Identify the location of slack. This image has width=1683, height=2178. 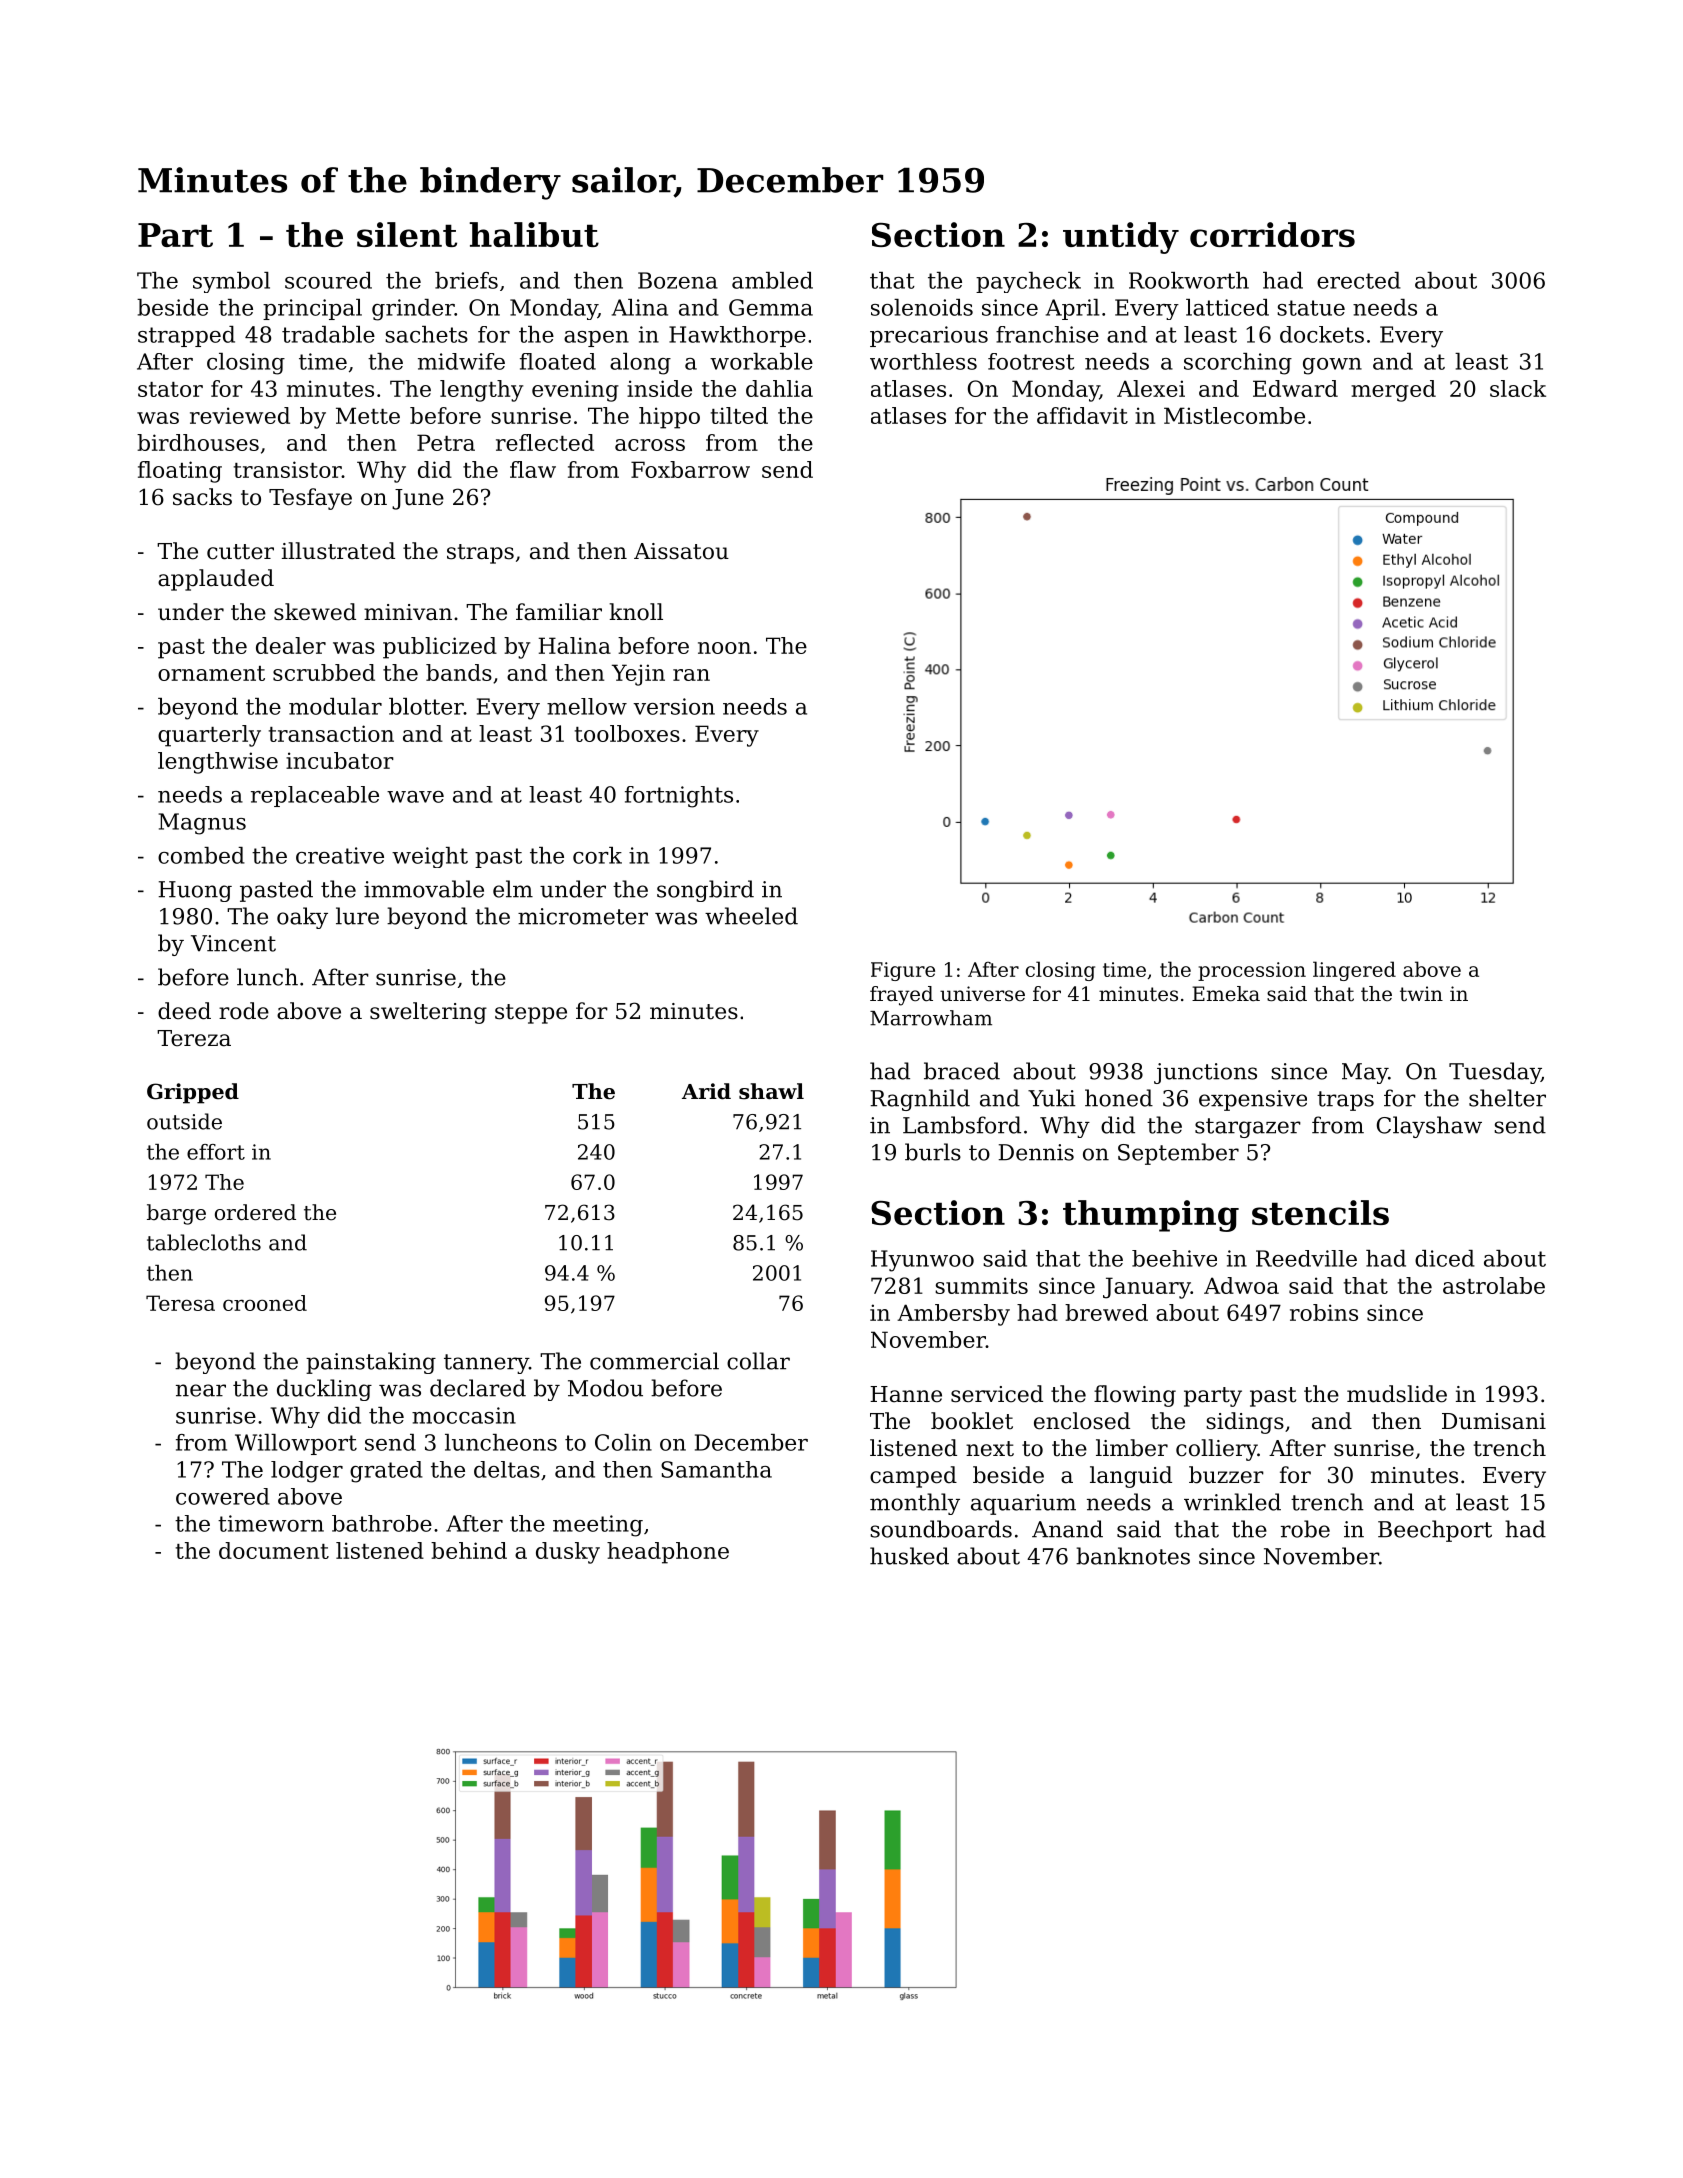
(1518, 388).
